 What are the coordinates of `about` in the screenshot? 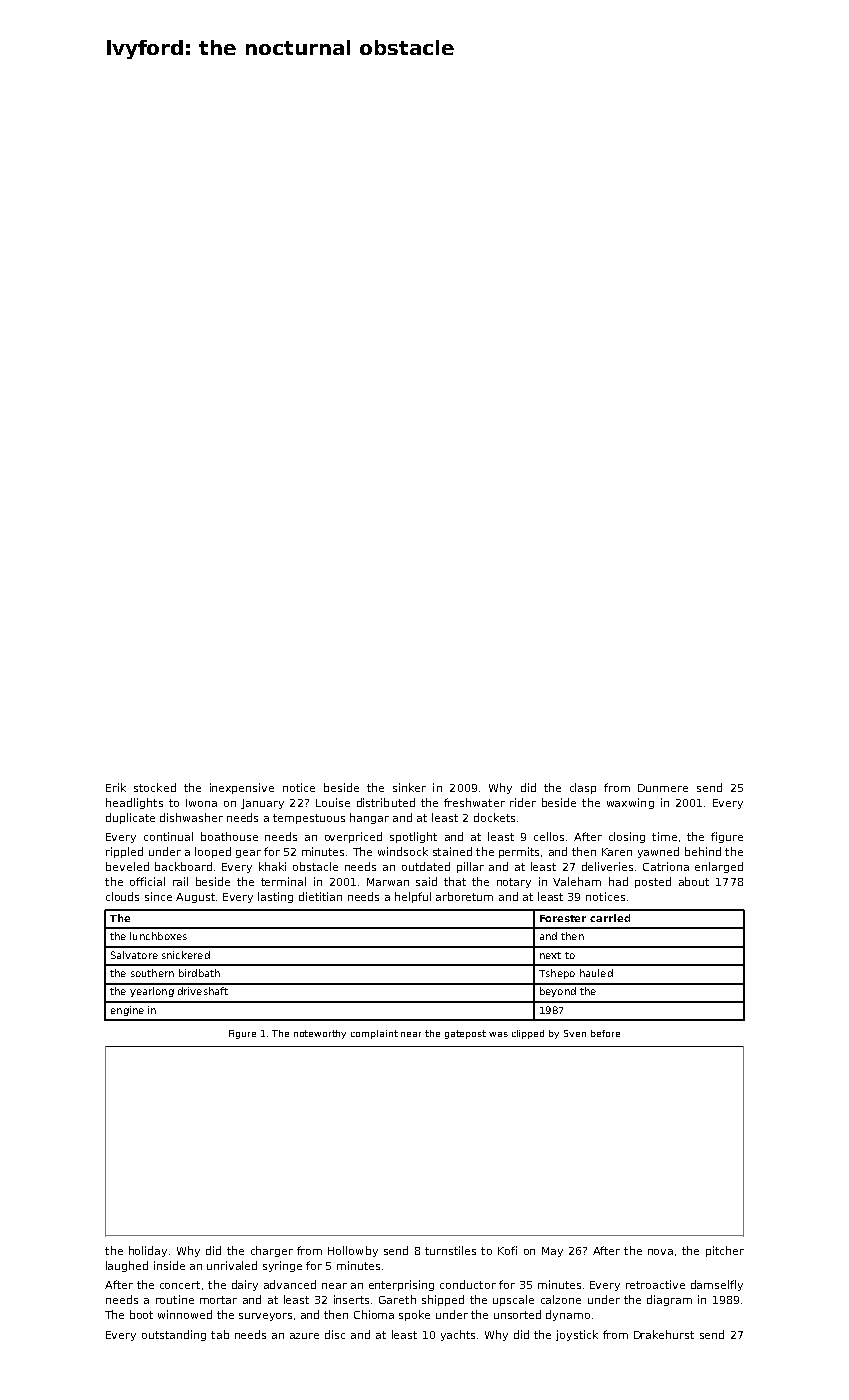 It's located at (694, 881).
